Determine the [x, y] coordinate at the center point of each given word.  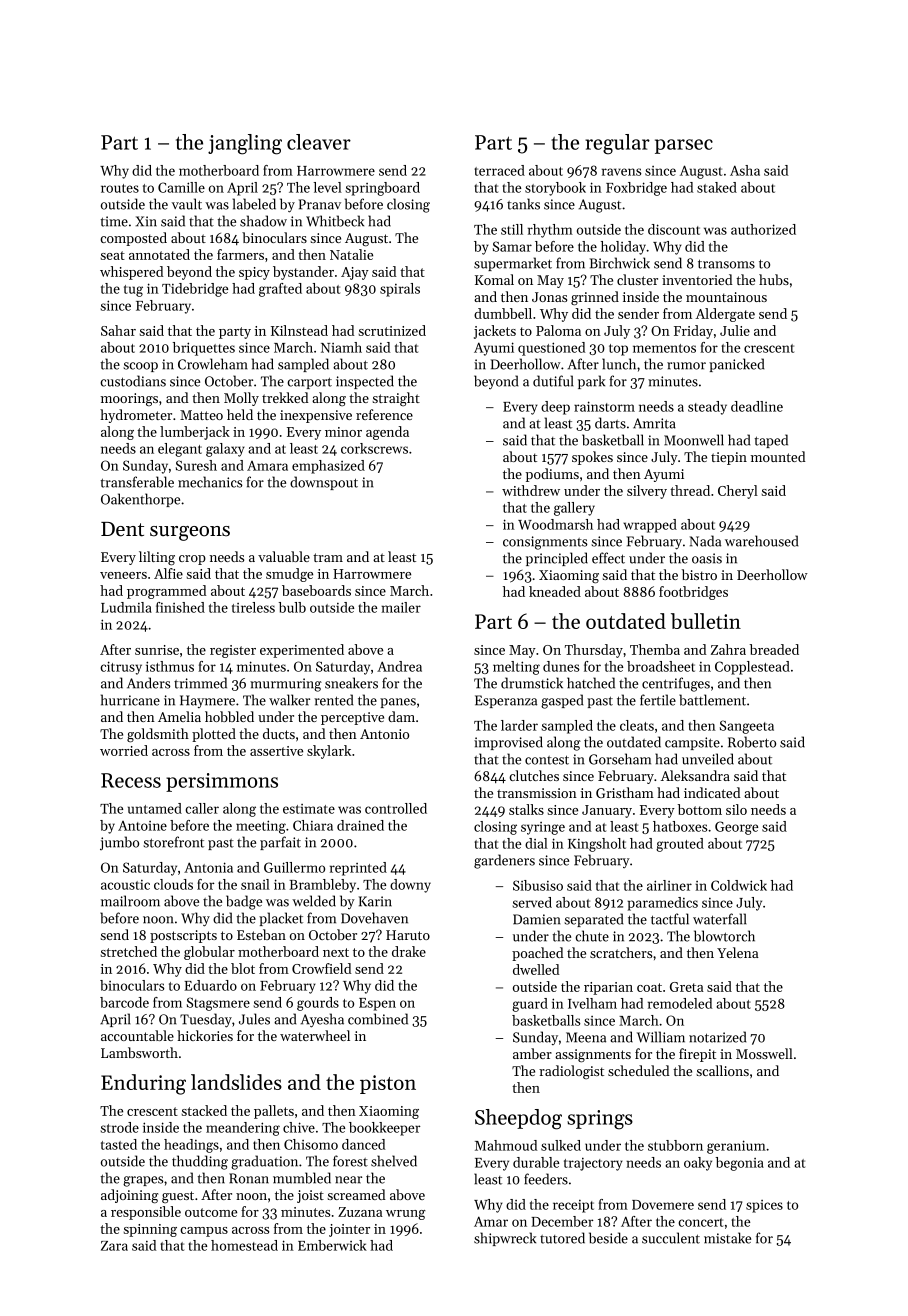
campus [204, 1232]
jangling [245, 144]
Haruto [408, 935]
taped [771, 441]
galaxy [225, 450]
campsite [692, 743]
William [661, 1037]
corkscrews [374, 448]
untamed [155, 808]
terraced [499, 170]
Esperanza [506, 701]
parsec [684, 146]
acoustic [125, 885]
